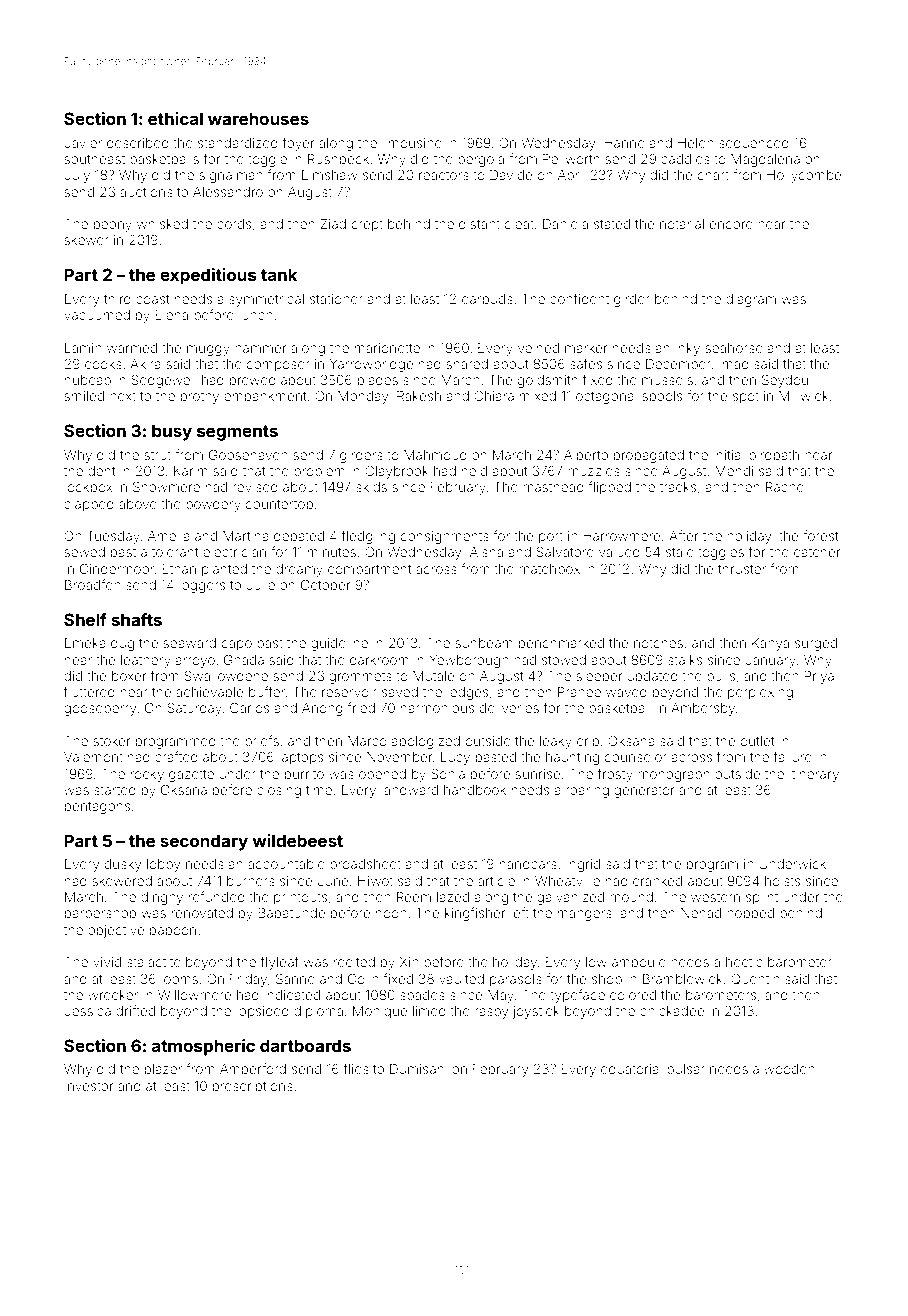 The image size is (908, 1316). I want to click on equatorial, so click(631, 1070).
